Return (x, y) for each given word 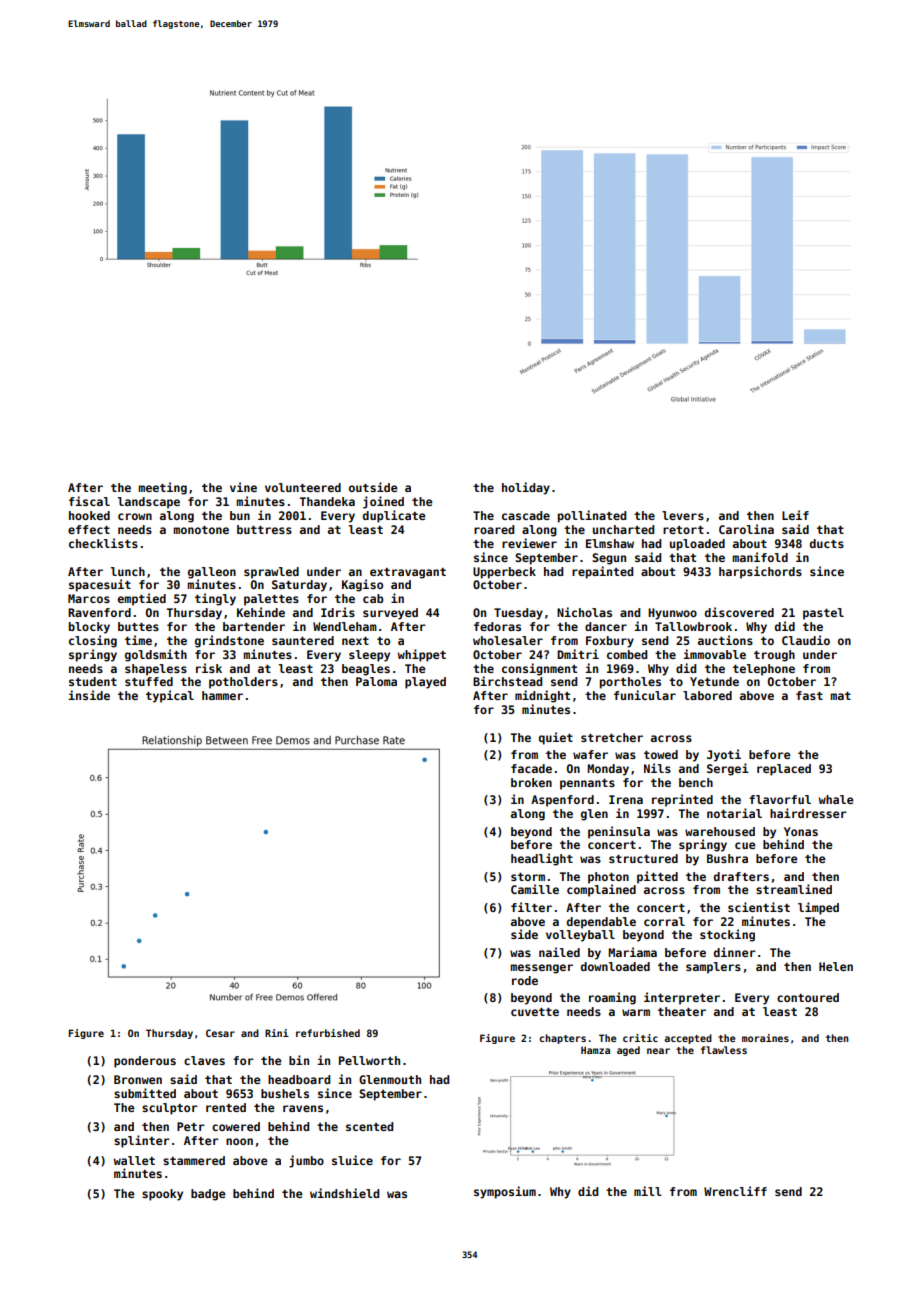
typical (170, 696)
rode (525, 980)
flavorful (780, 799)
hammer (222, 695)
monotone (201, 530)
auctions (725, 640)
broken (531, 782)
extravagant (408, 573)
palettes (271, 600)
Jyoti (724, 755)
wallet (134, 1160)
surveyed (390, 614)
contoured (808, 997)
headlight (542, 859)
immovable (714, 654)
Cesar (220, 1033)
